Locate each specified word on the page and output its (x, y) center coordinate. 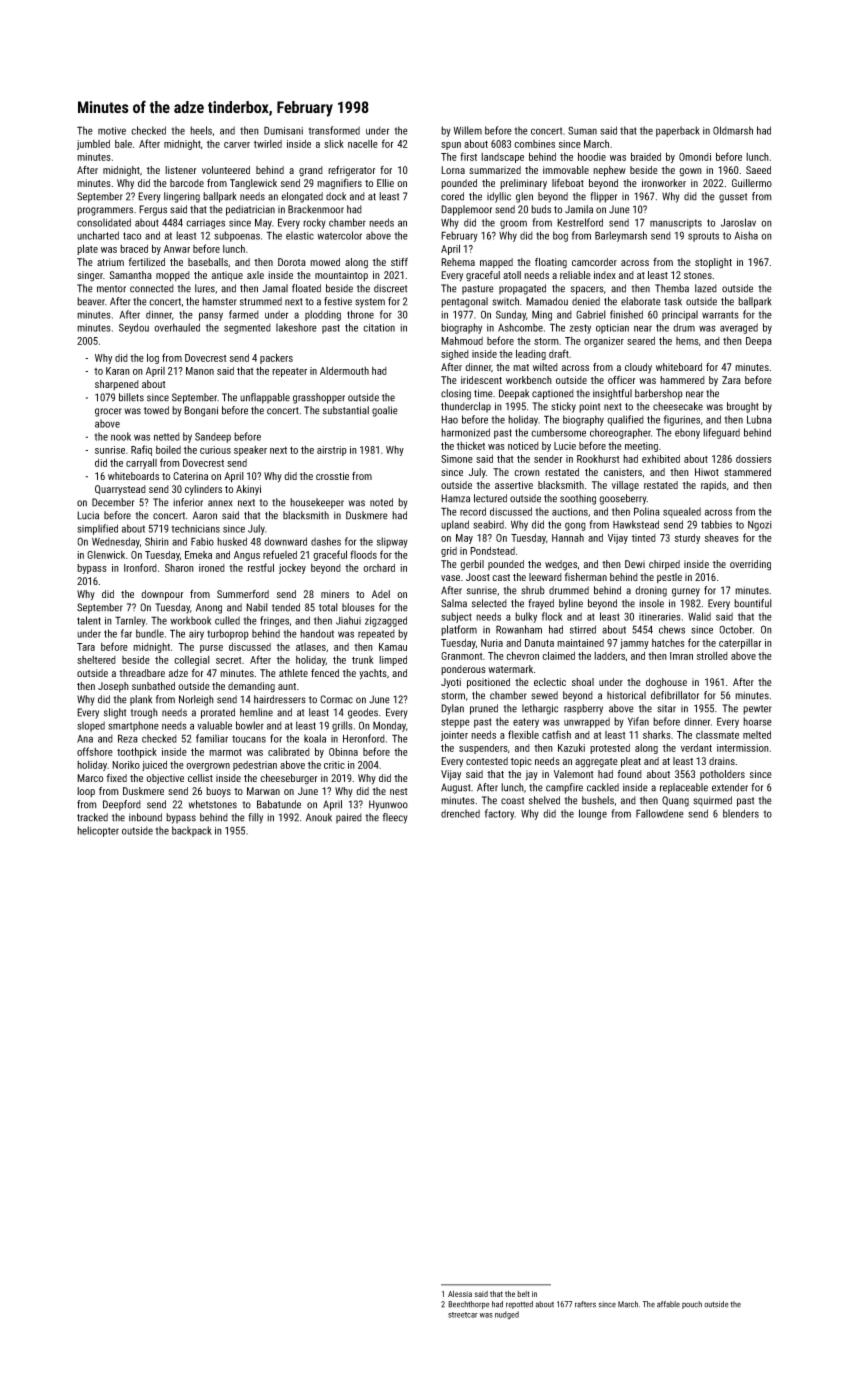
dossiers (754, 459)
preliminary (523, 184)
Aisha (746, 235)
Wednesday (116, 542)
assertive (514, 485)
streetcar (462, 1315)
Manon (200, 371)
